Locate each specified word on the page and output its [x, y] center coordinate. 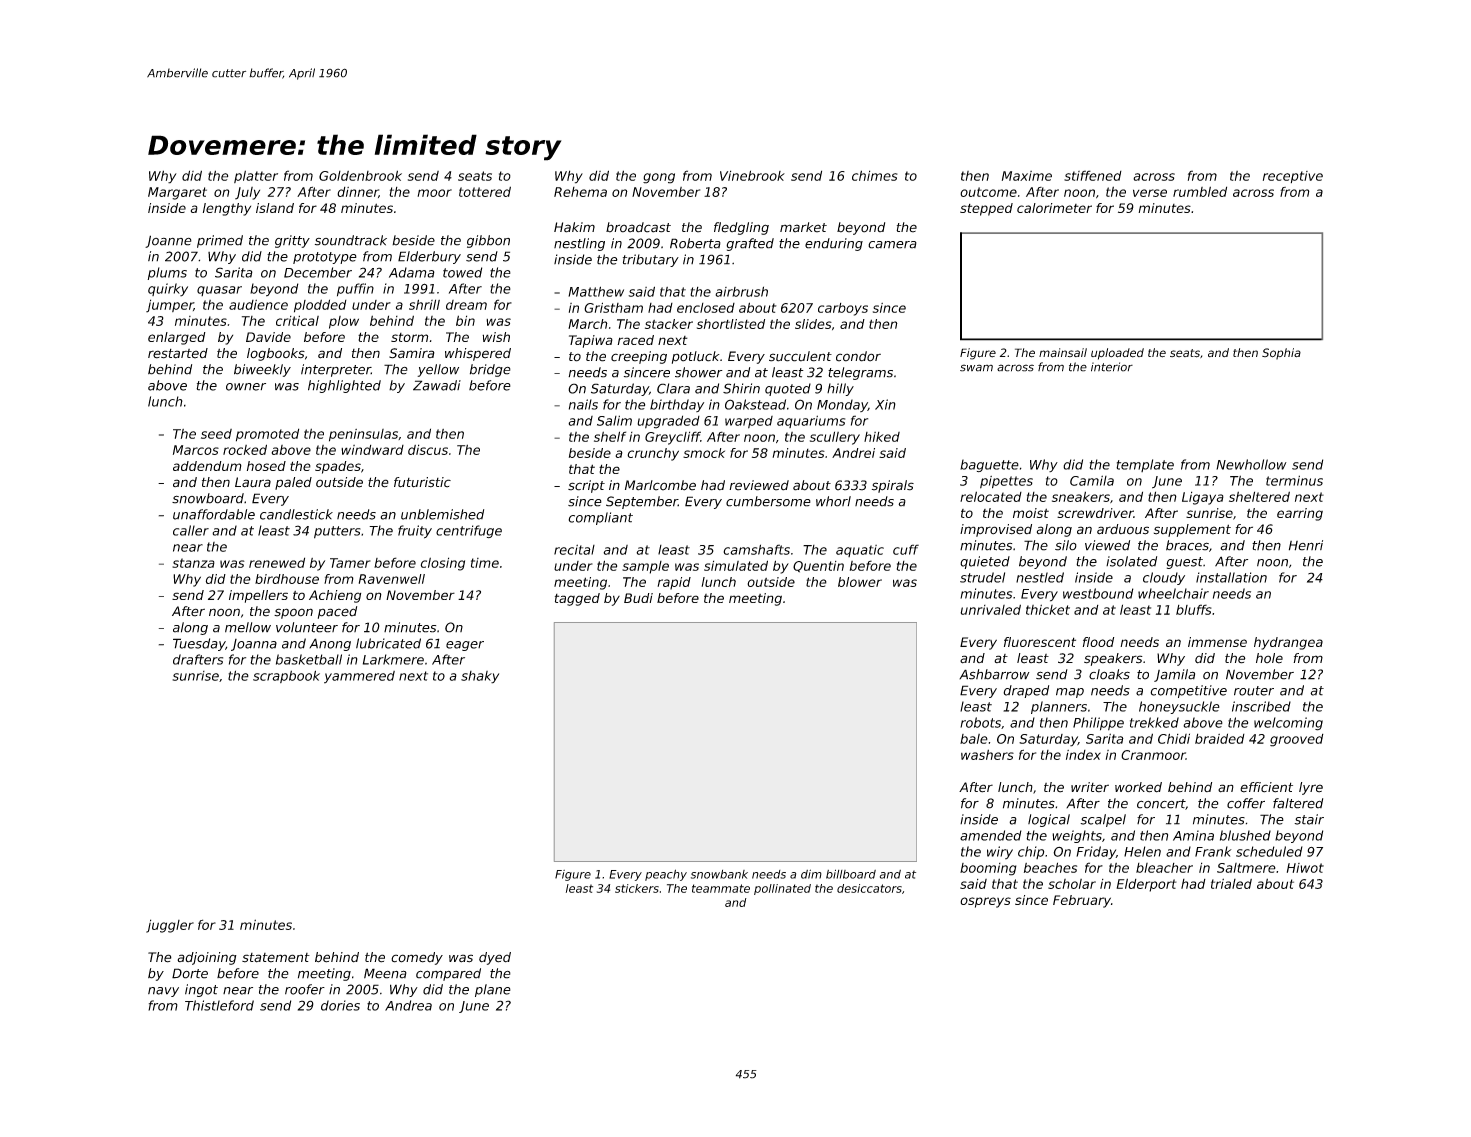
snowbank [719, 874]
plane [493, 990]
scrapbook [286, 676]
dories [340, 1005]
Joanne [168, 241]
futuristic [422, 482]
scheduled [1269, 851]
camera [892, 245]
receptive [1293, 177]
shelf [610, 436]
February [1082, 901]
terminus [1294, 480]
